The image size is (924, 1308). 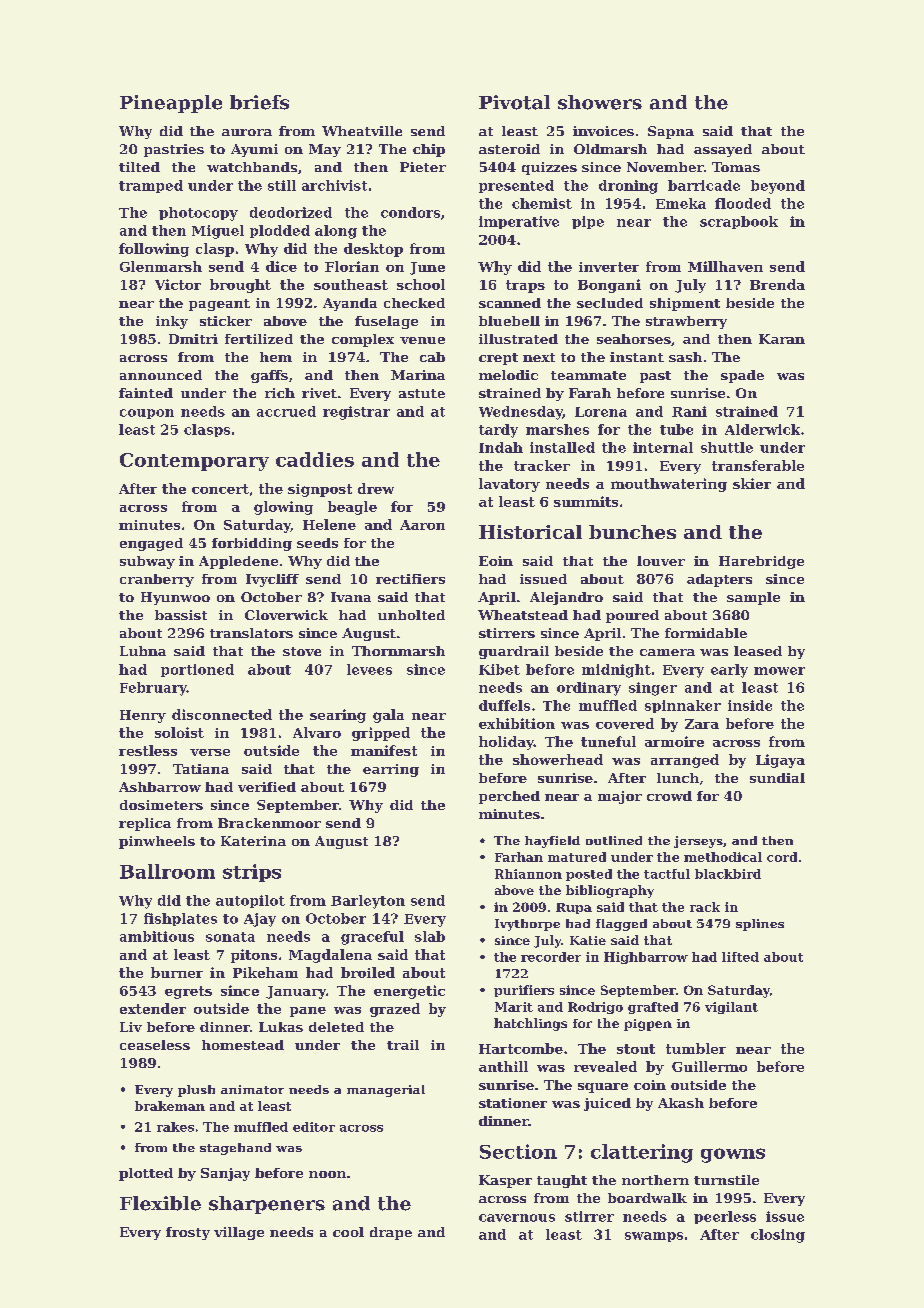 What do you see at coordinates (422, 393) in the screenshot?
I see `astute` at bounding box center [422, 393].
